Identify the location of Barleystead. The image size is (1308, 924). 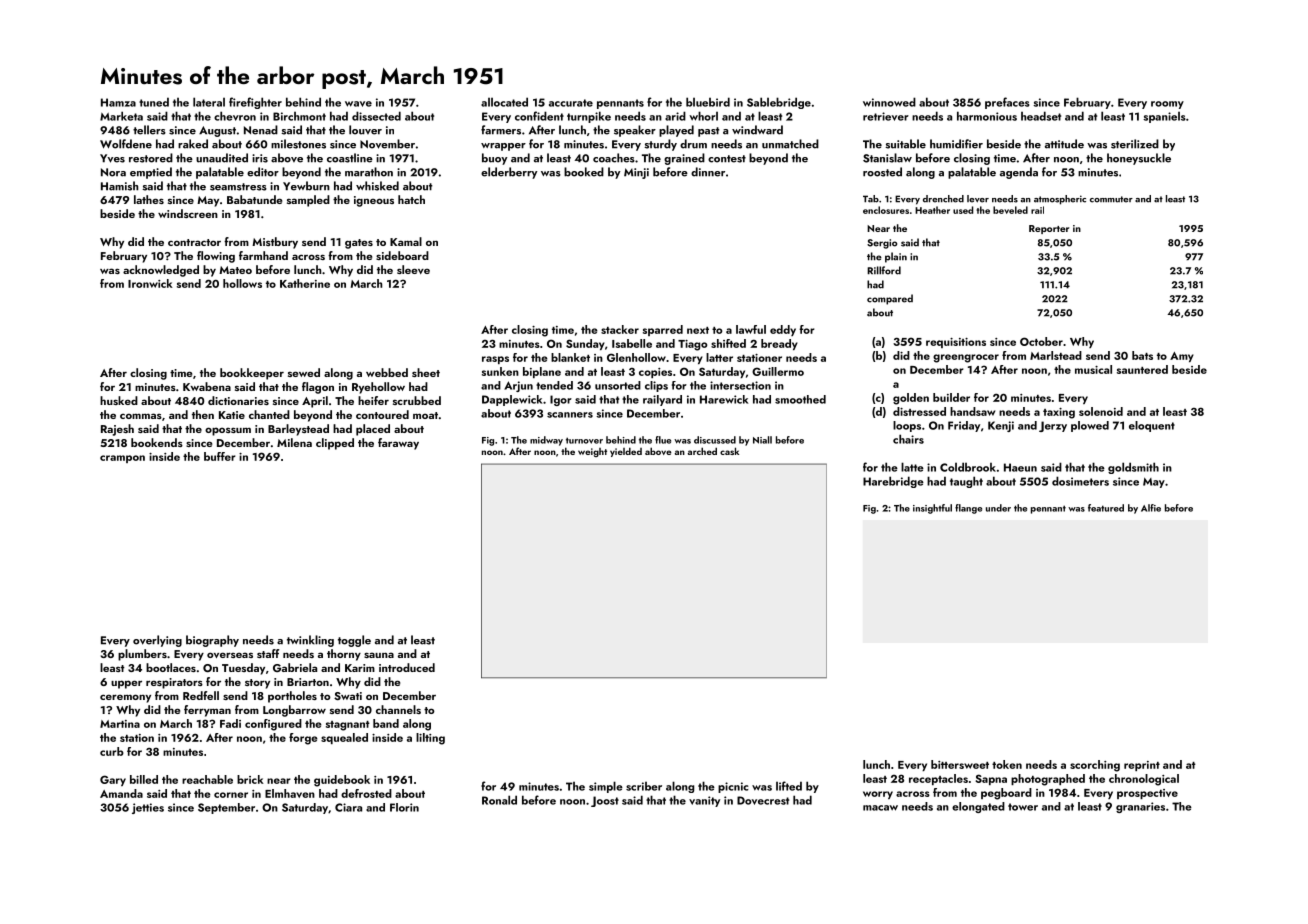
(298, 430).
